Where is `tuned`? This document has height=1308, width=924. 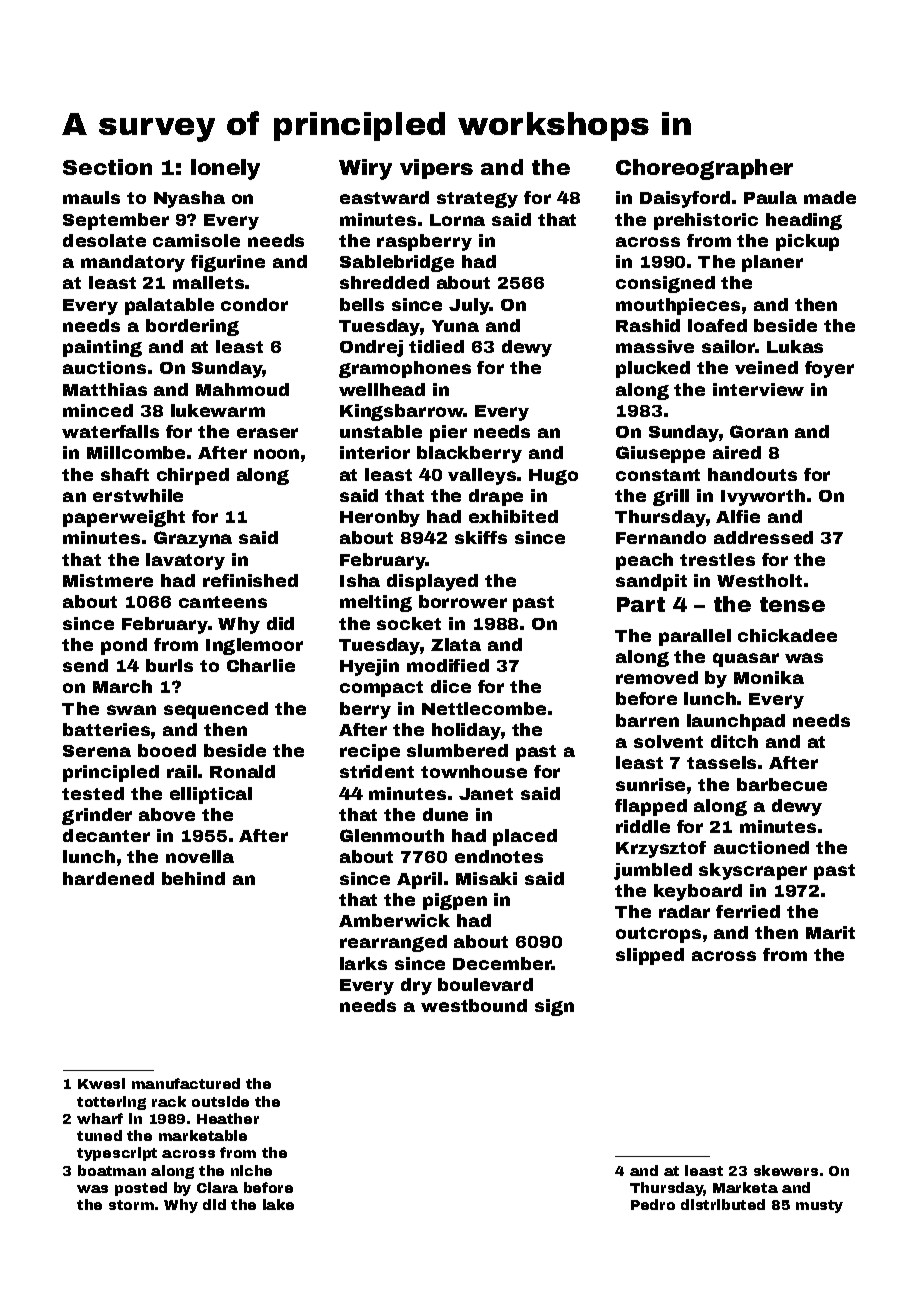 tuned is located at coordinates (99, 1135).
